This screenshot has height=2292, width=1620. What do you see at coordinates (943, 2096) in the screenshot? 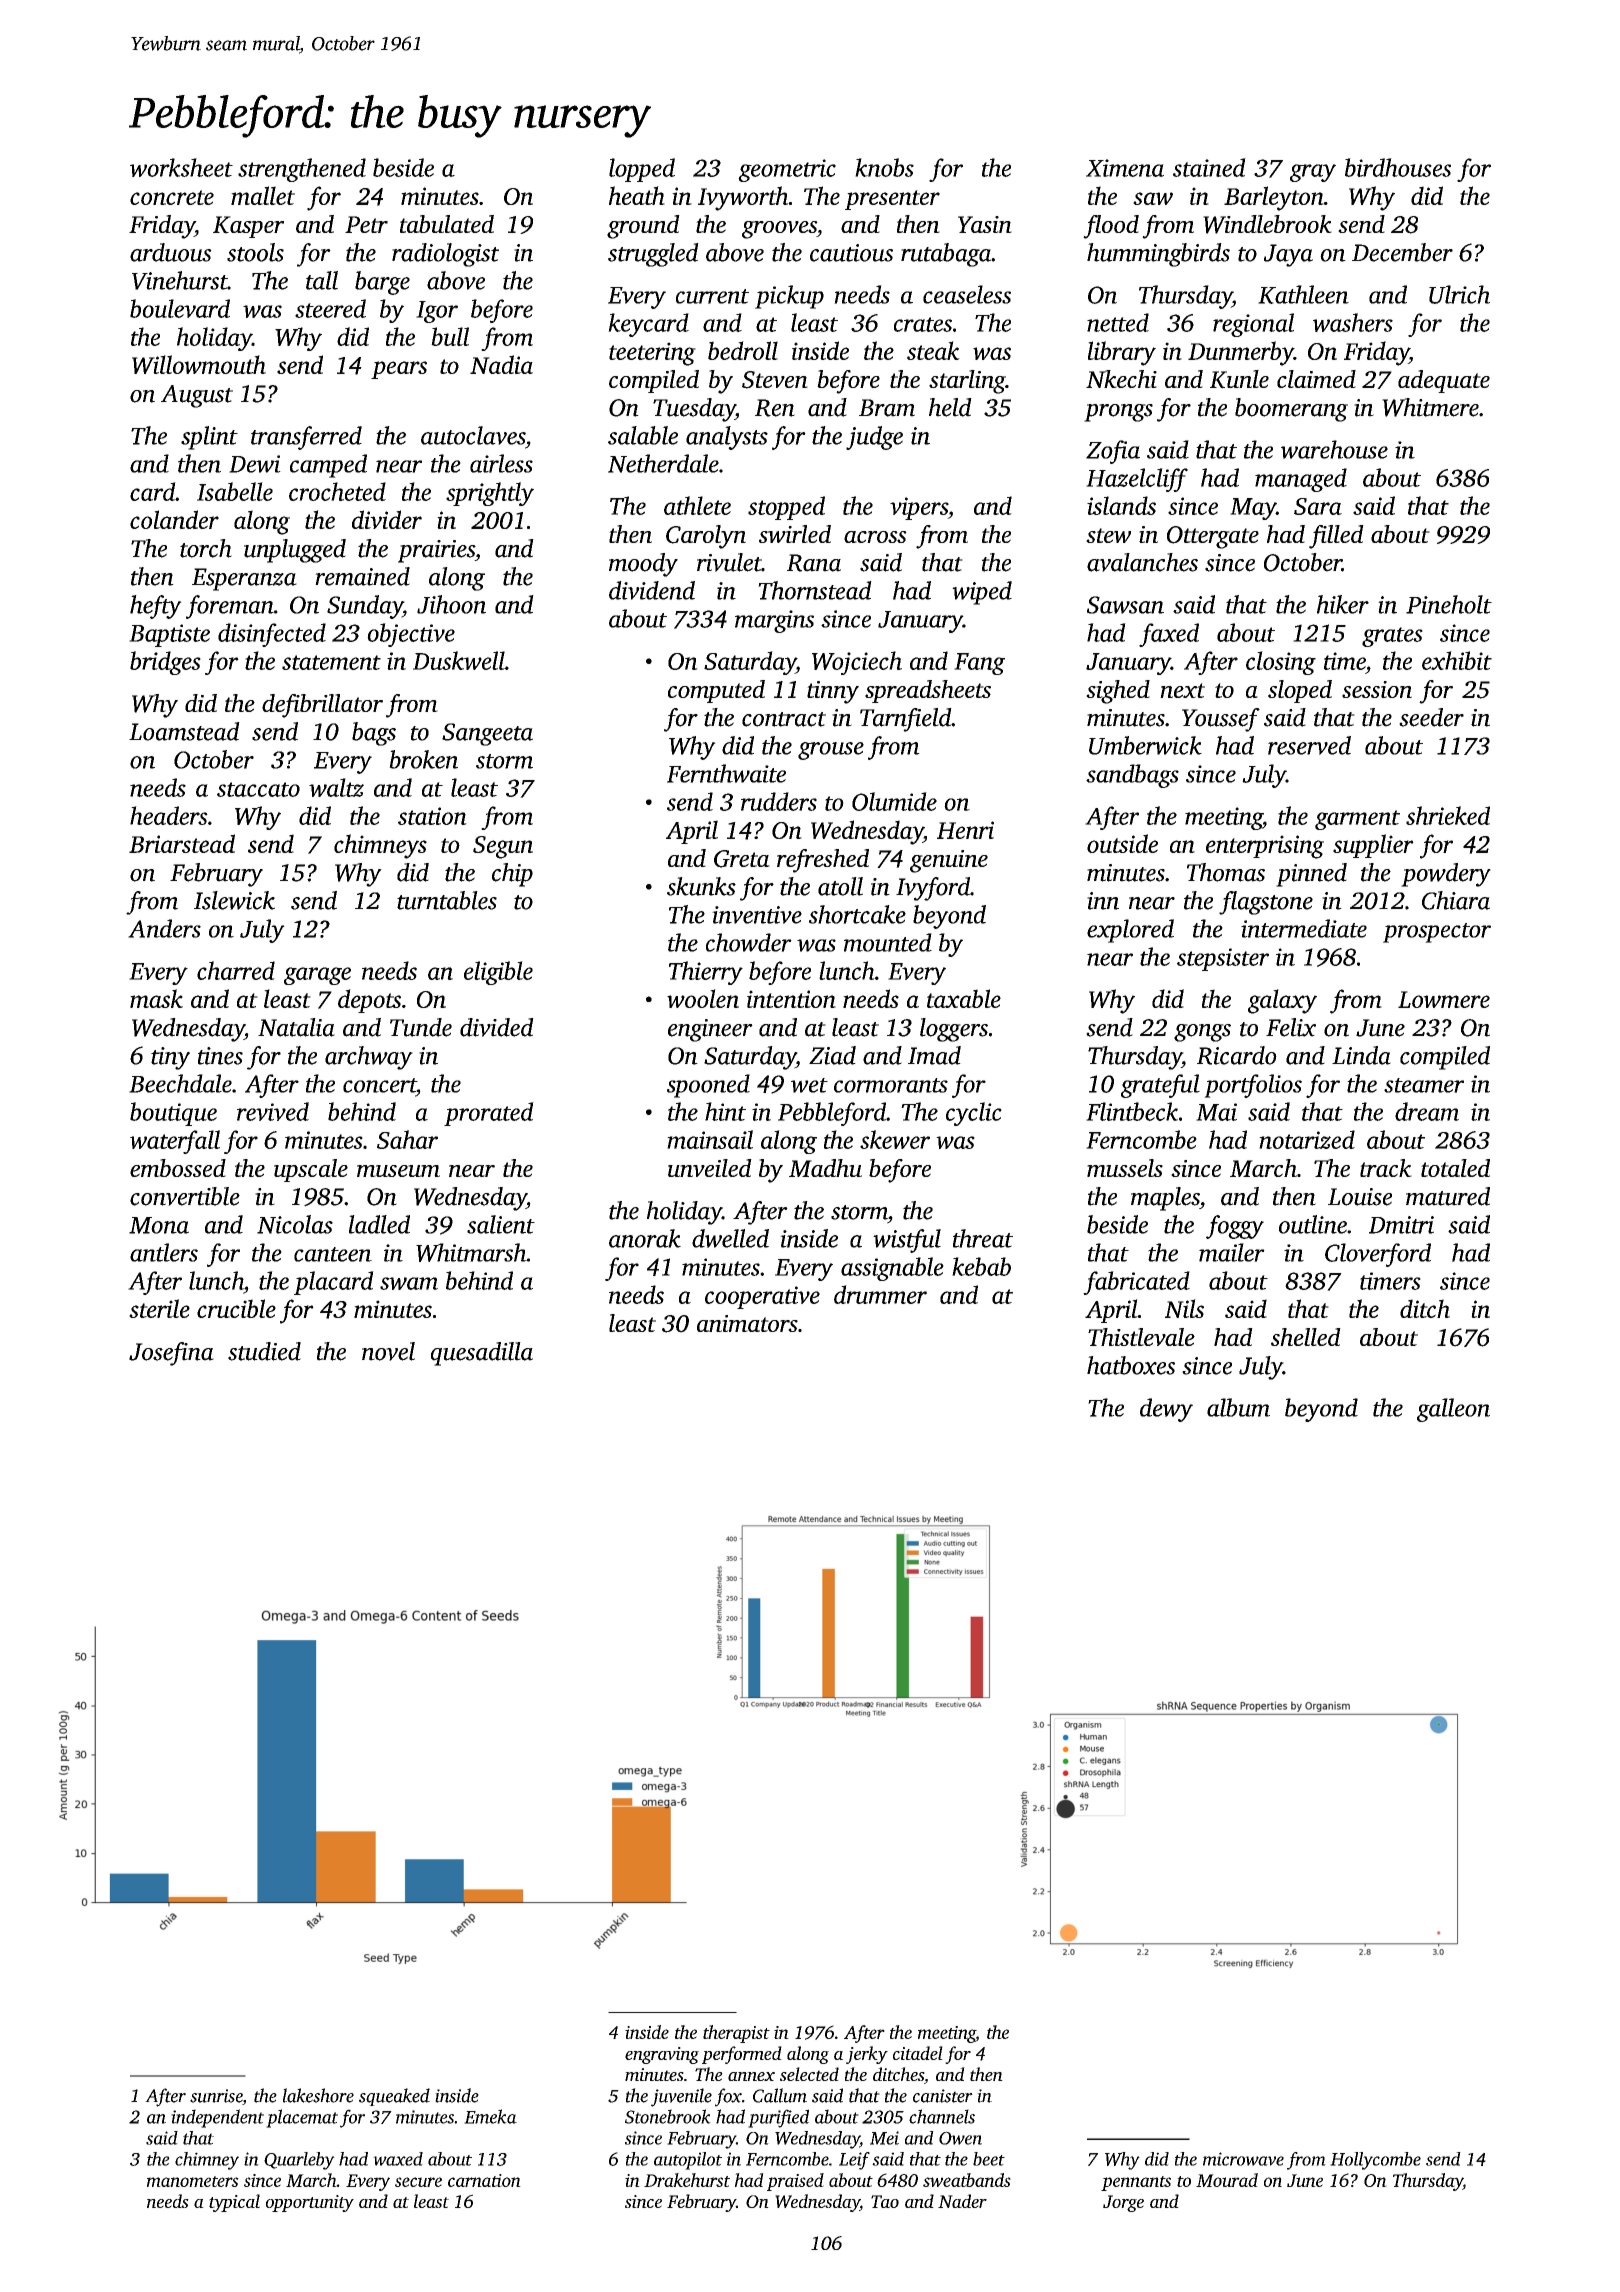
I see `canister` at bounding box center [943, 2096].
